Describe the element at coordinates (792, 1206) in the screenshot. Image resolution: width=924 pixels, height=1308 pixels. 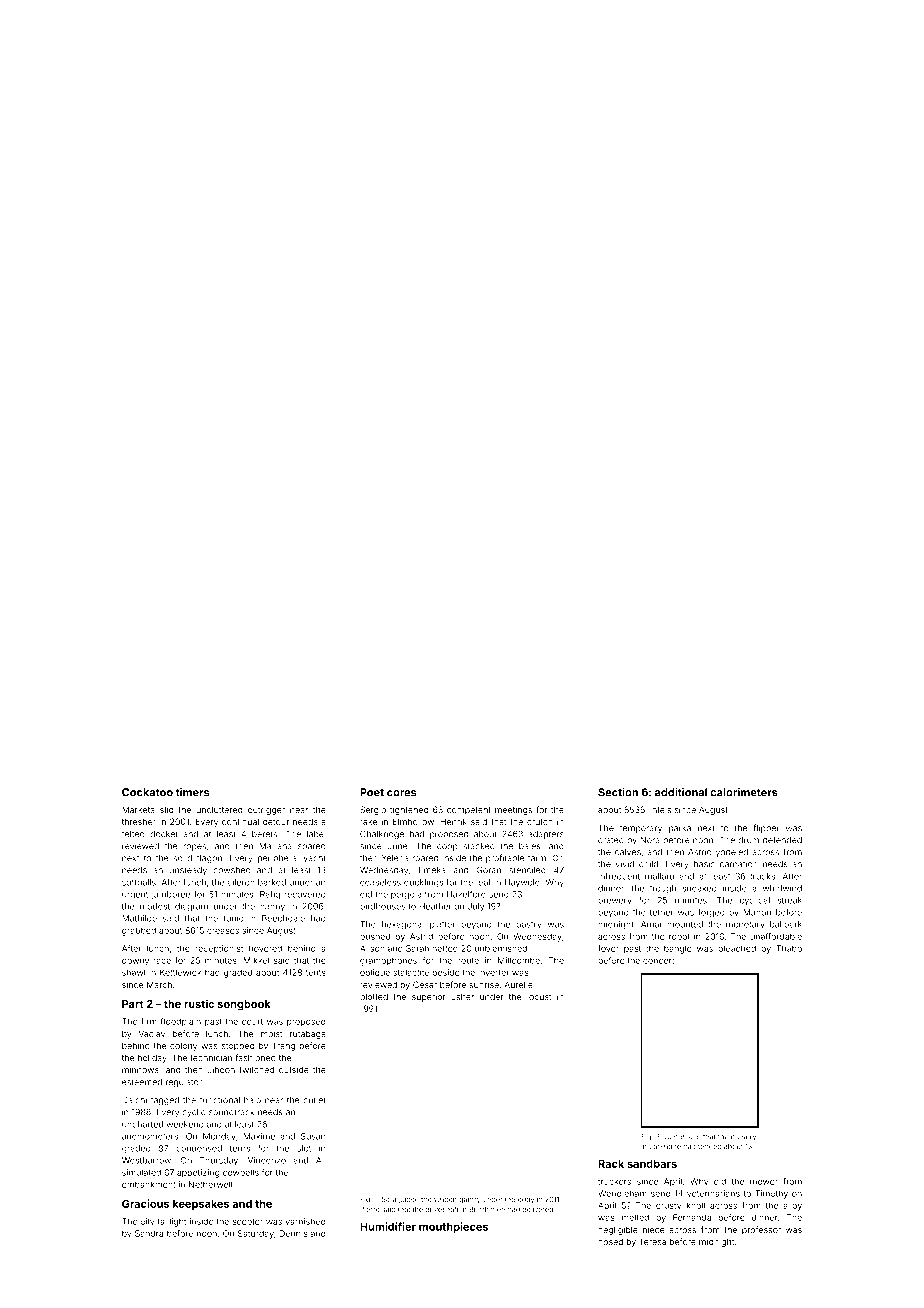
I see `alloy` at that location.
